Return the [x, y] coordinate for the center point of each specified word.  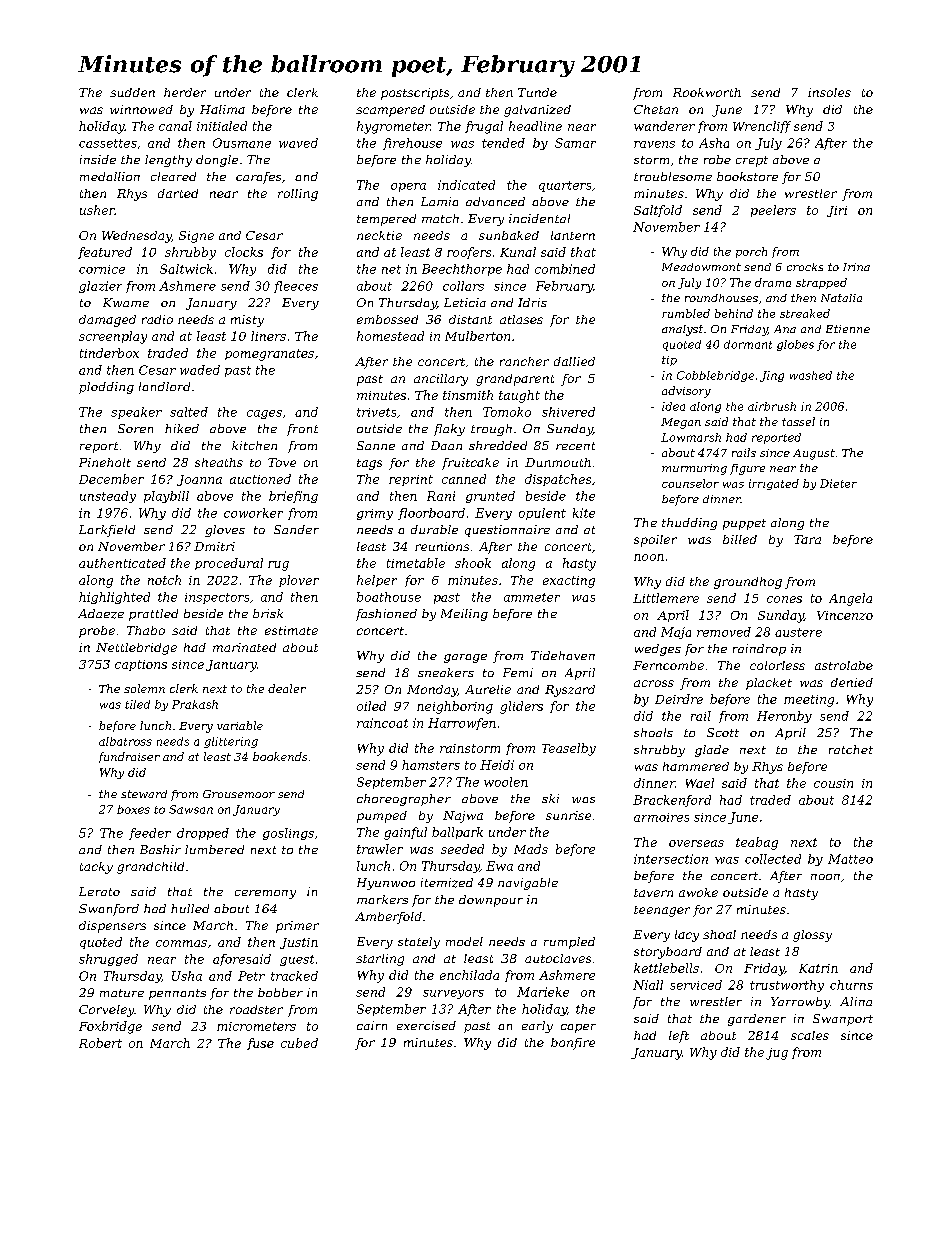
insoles [829, 92]
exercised [426, 1025]
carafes [258, 178]
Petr [251, 976]
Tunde [537, 92]
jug [777, 1054]
